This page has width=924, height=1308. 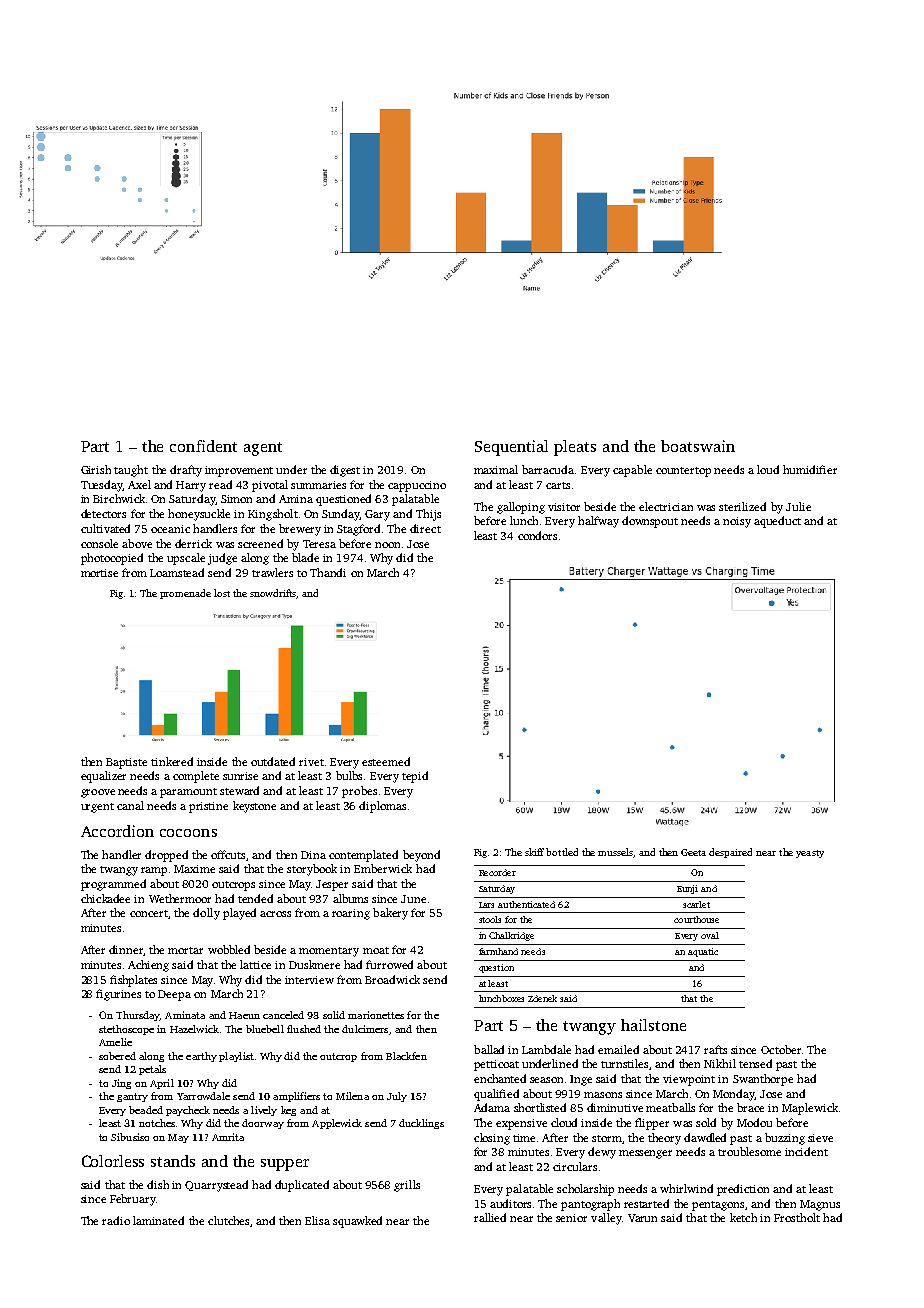 What do you see at coordinates (646, 1203) in the page?
I see `restarted` at bounding box center [646, 1203].
